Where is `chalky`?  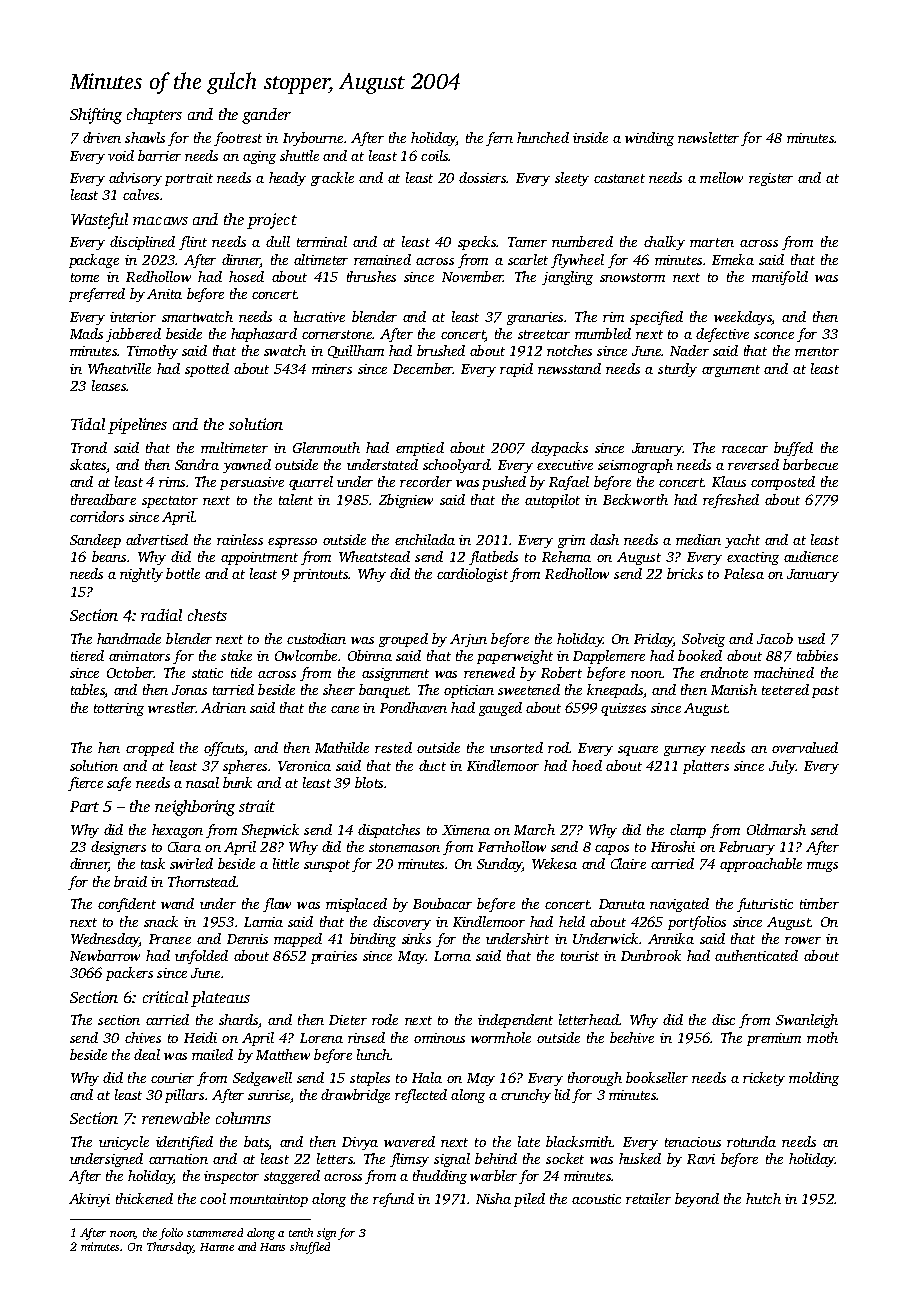 chalky is located at coordinates (664, 243).
